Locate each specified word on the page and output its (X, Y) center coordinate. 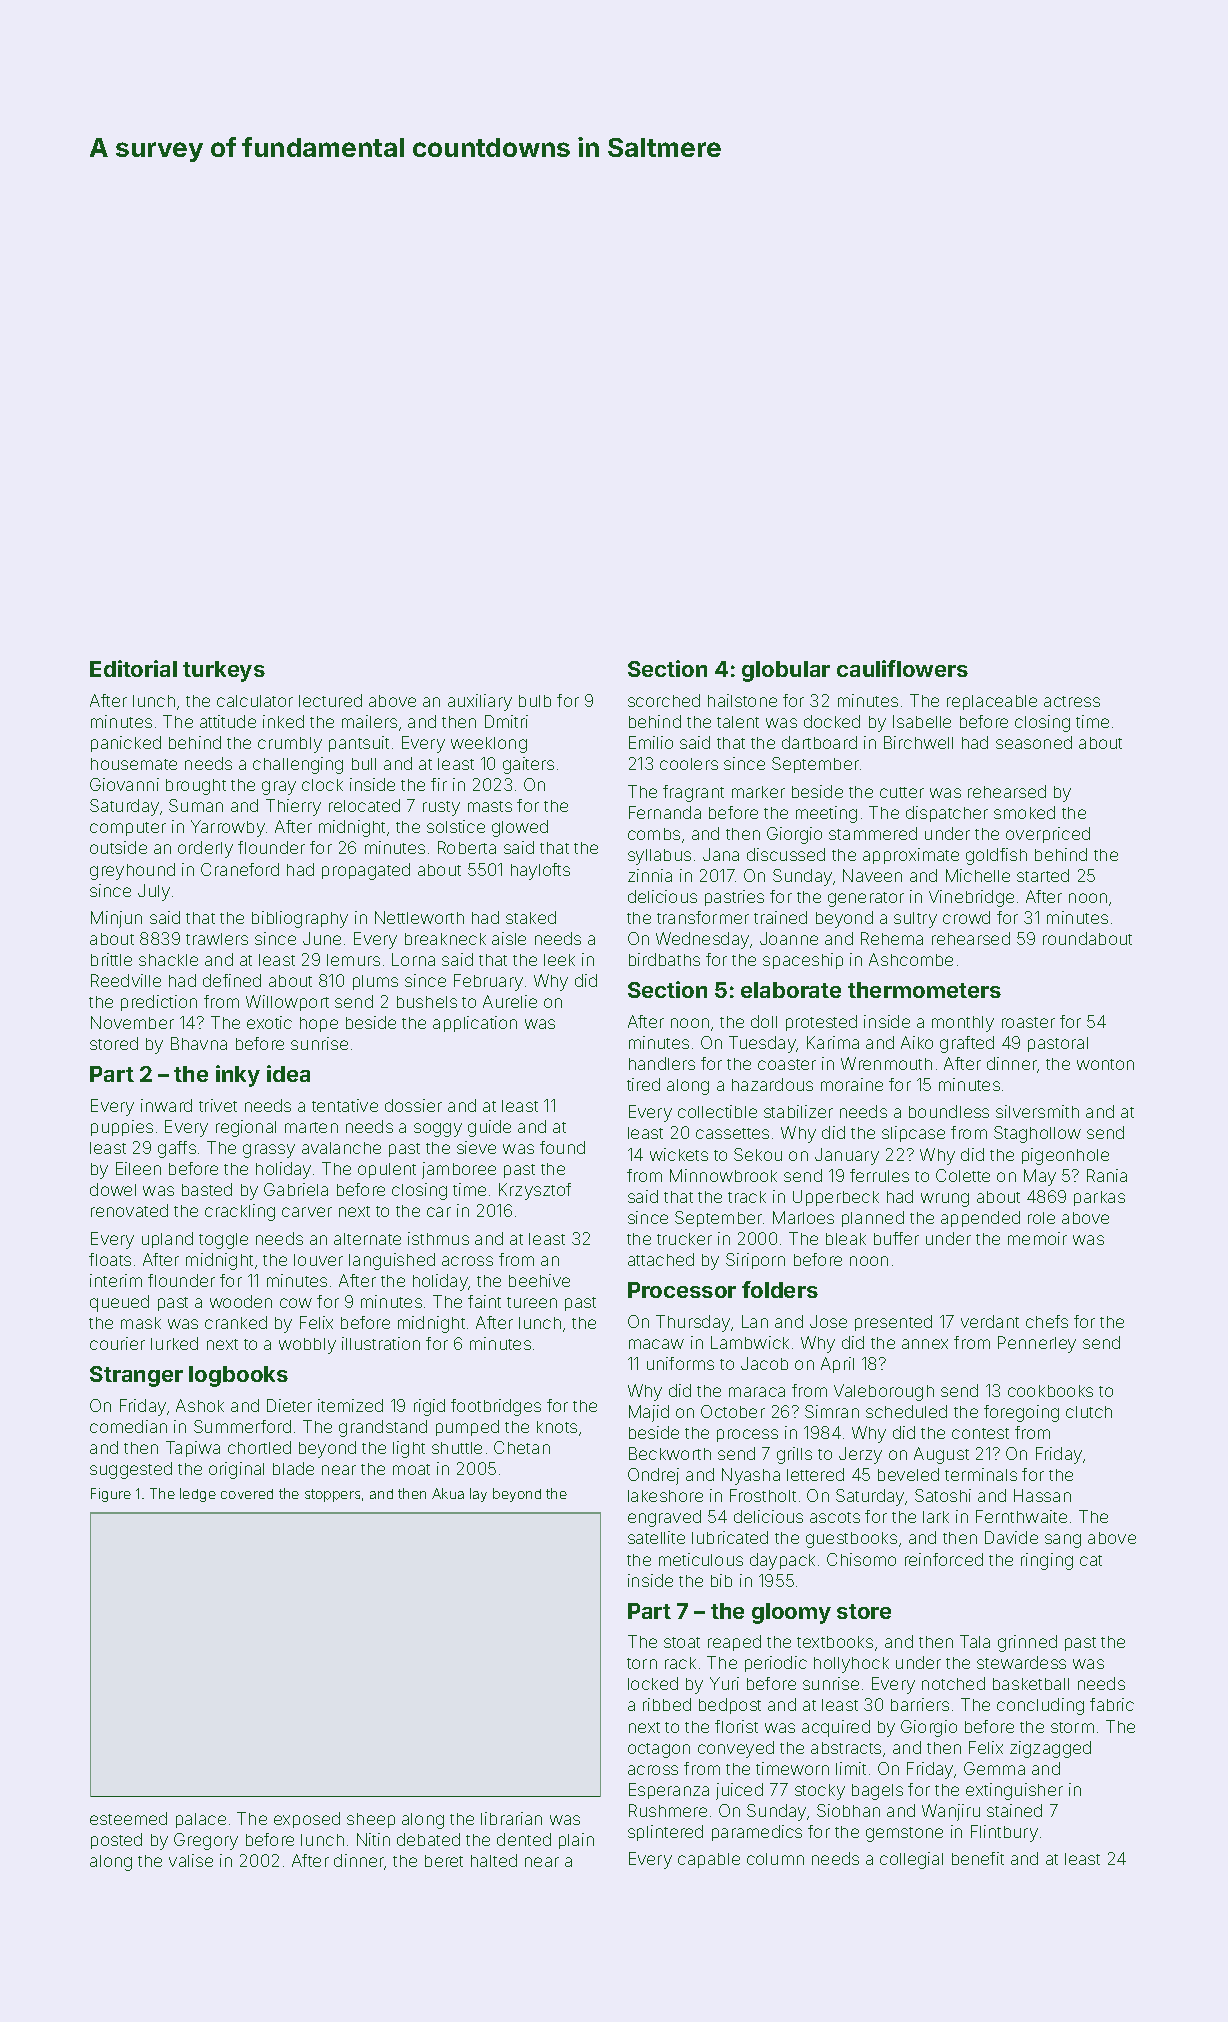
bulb (535, 701)
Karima (833, 1042)
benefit (978, 1858)
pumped (467, 1428)
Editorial (133, 668)
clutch (1089, 1412)
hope (319, 1024)
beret (444, 1861)
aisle (509, 938)
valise (191, 1860)
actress (1072, 701)
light (409, 1449)
